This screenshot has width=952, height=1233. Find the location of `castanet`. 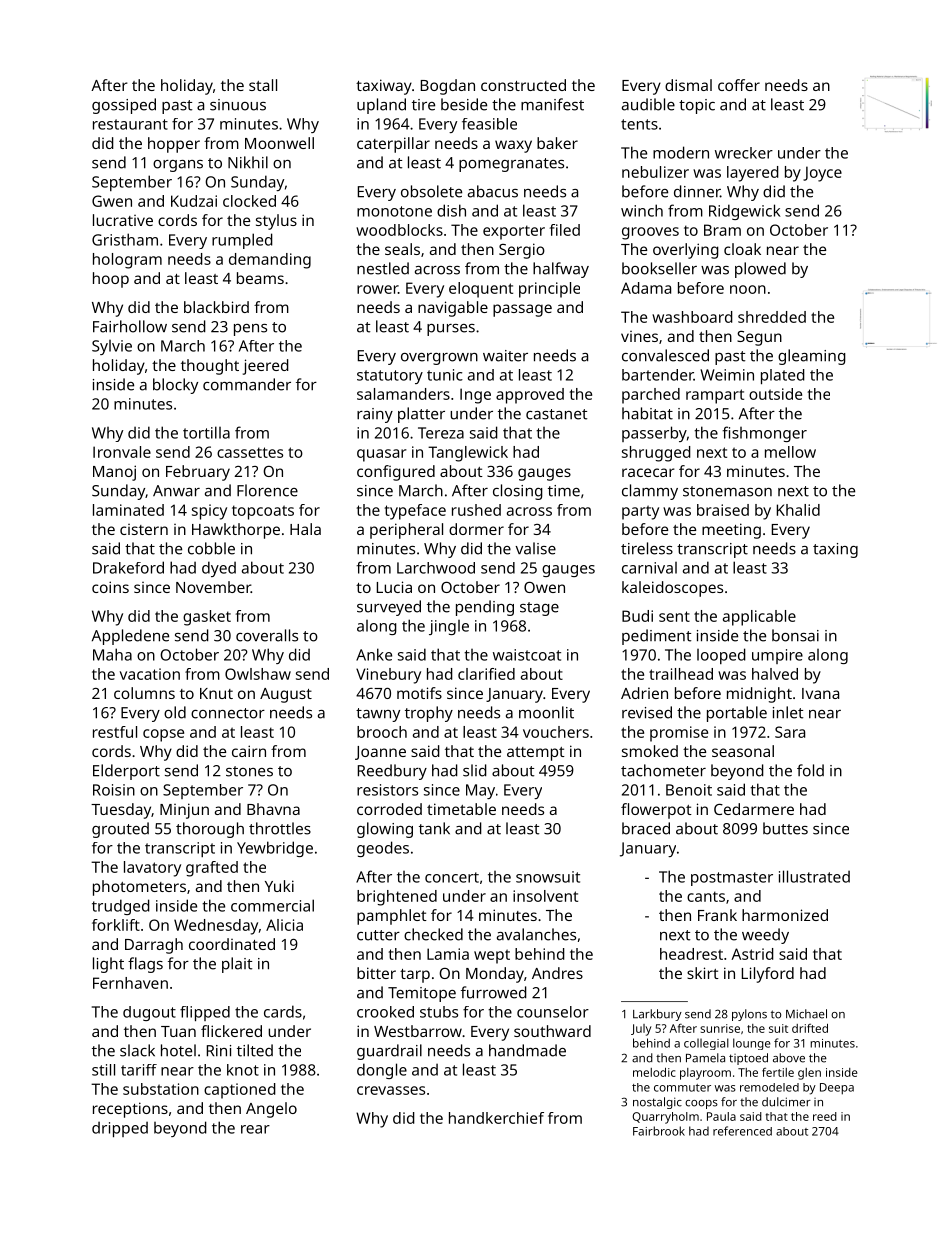

castanet is located at coordinates (556, 414).
